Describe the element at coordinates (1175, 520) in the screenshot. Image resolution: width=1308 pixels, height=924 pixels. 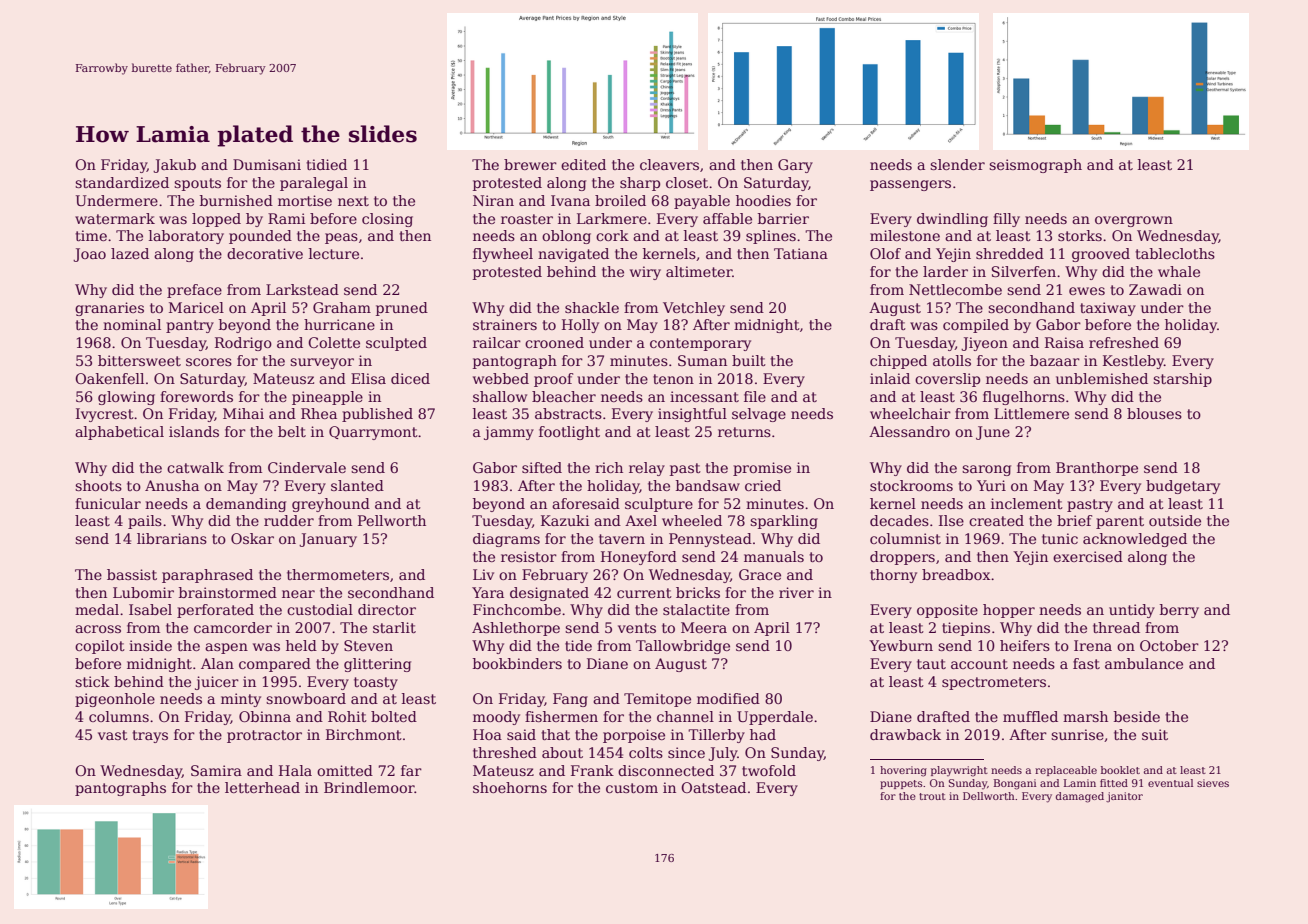
I see `outside` at that location.
